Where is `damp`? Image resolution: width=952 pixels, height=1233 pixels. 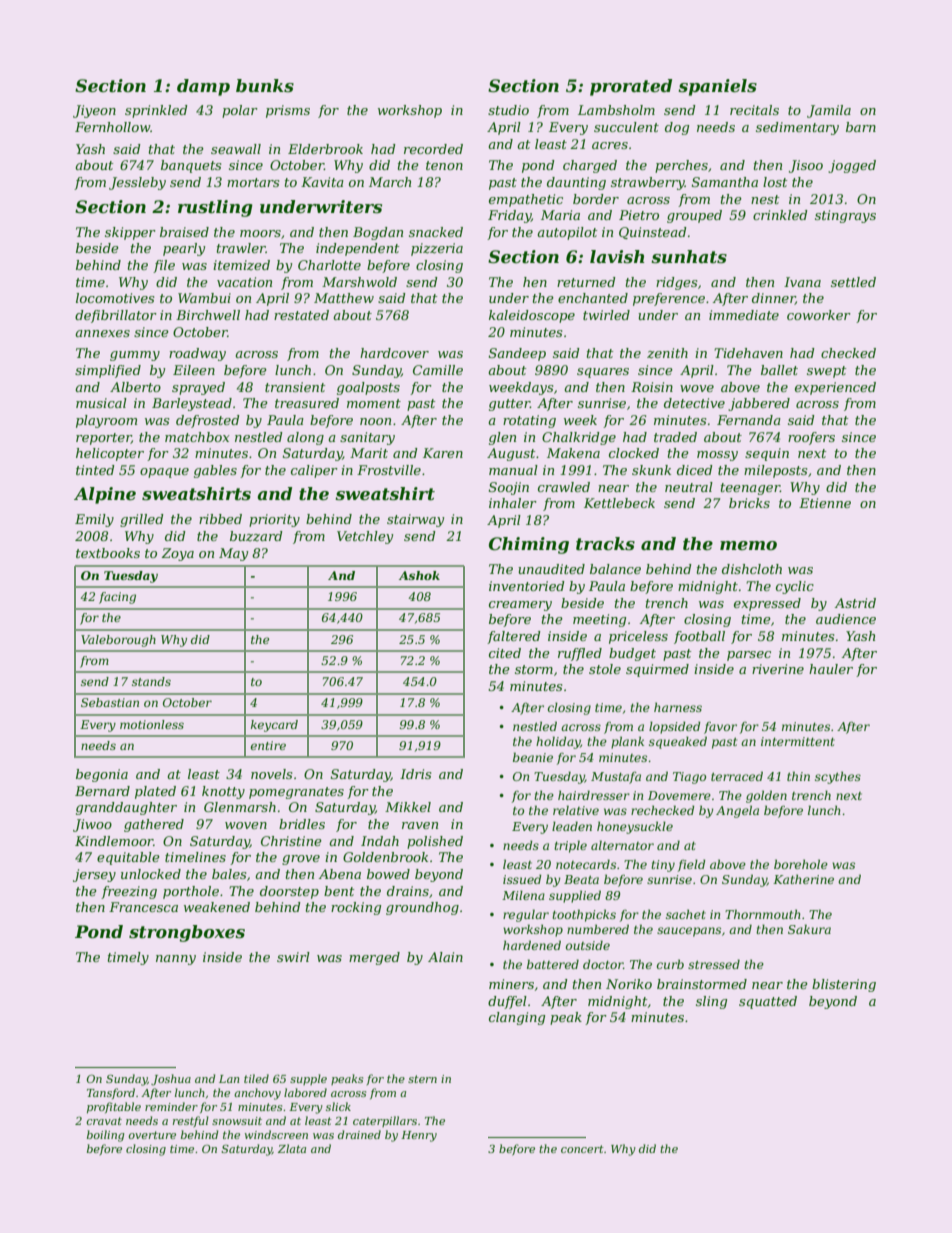
damp is located at coordinates (203, 87).
